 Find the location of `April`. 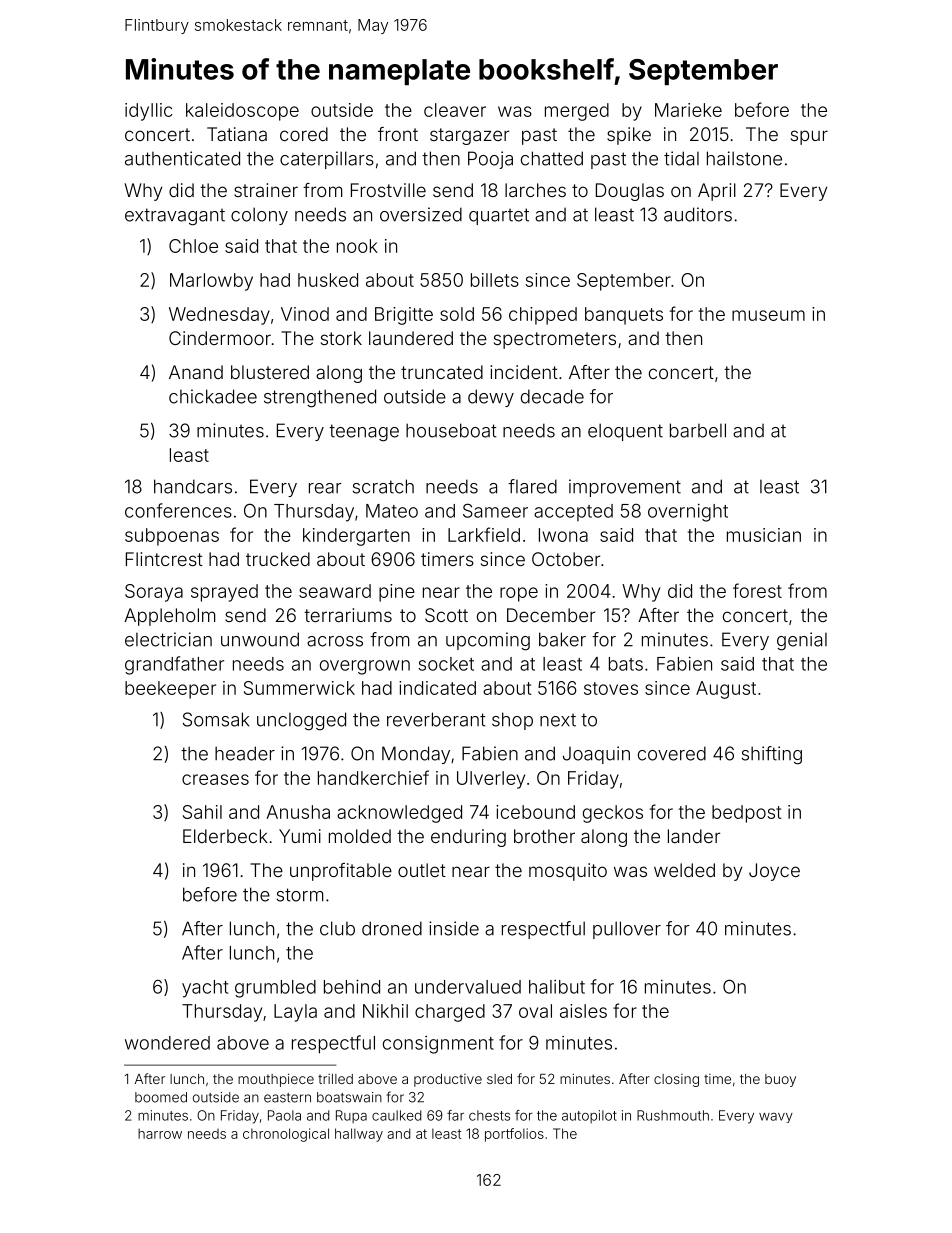

April is located at coordinates (717, 192).
